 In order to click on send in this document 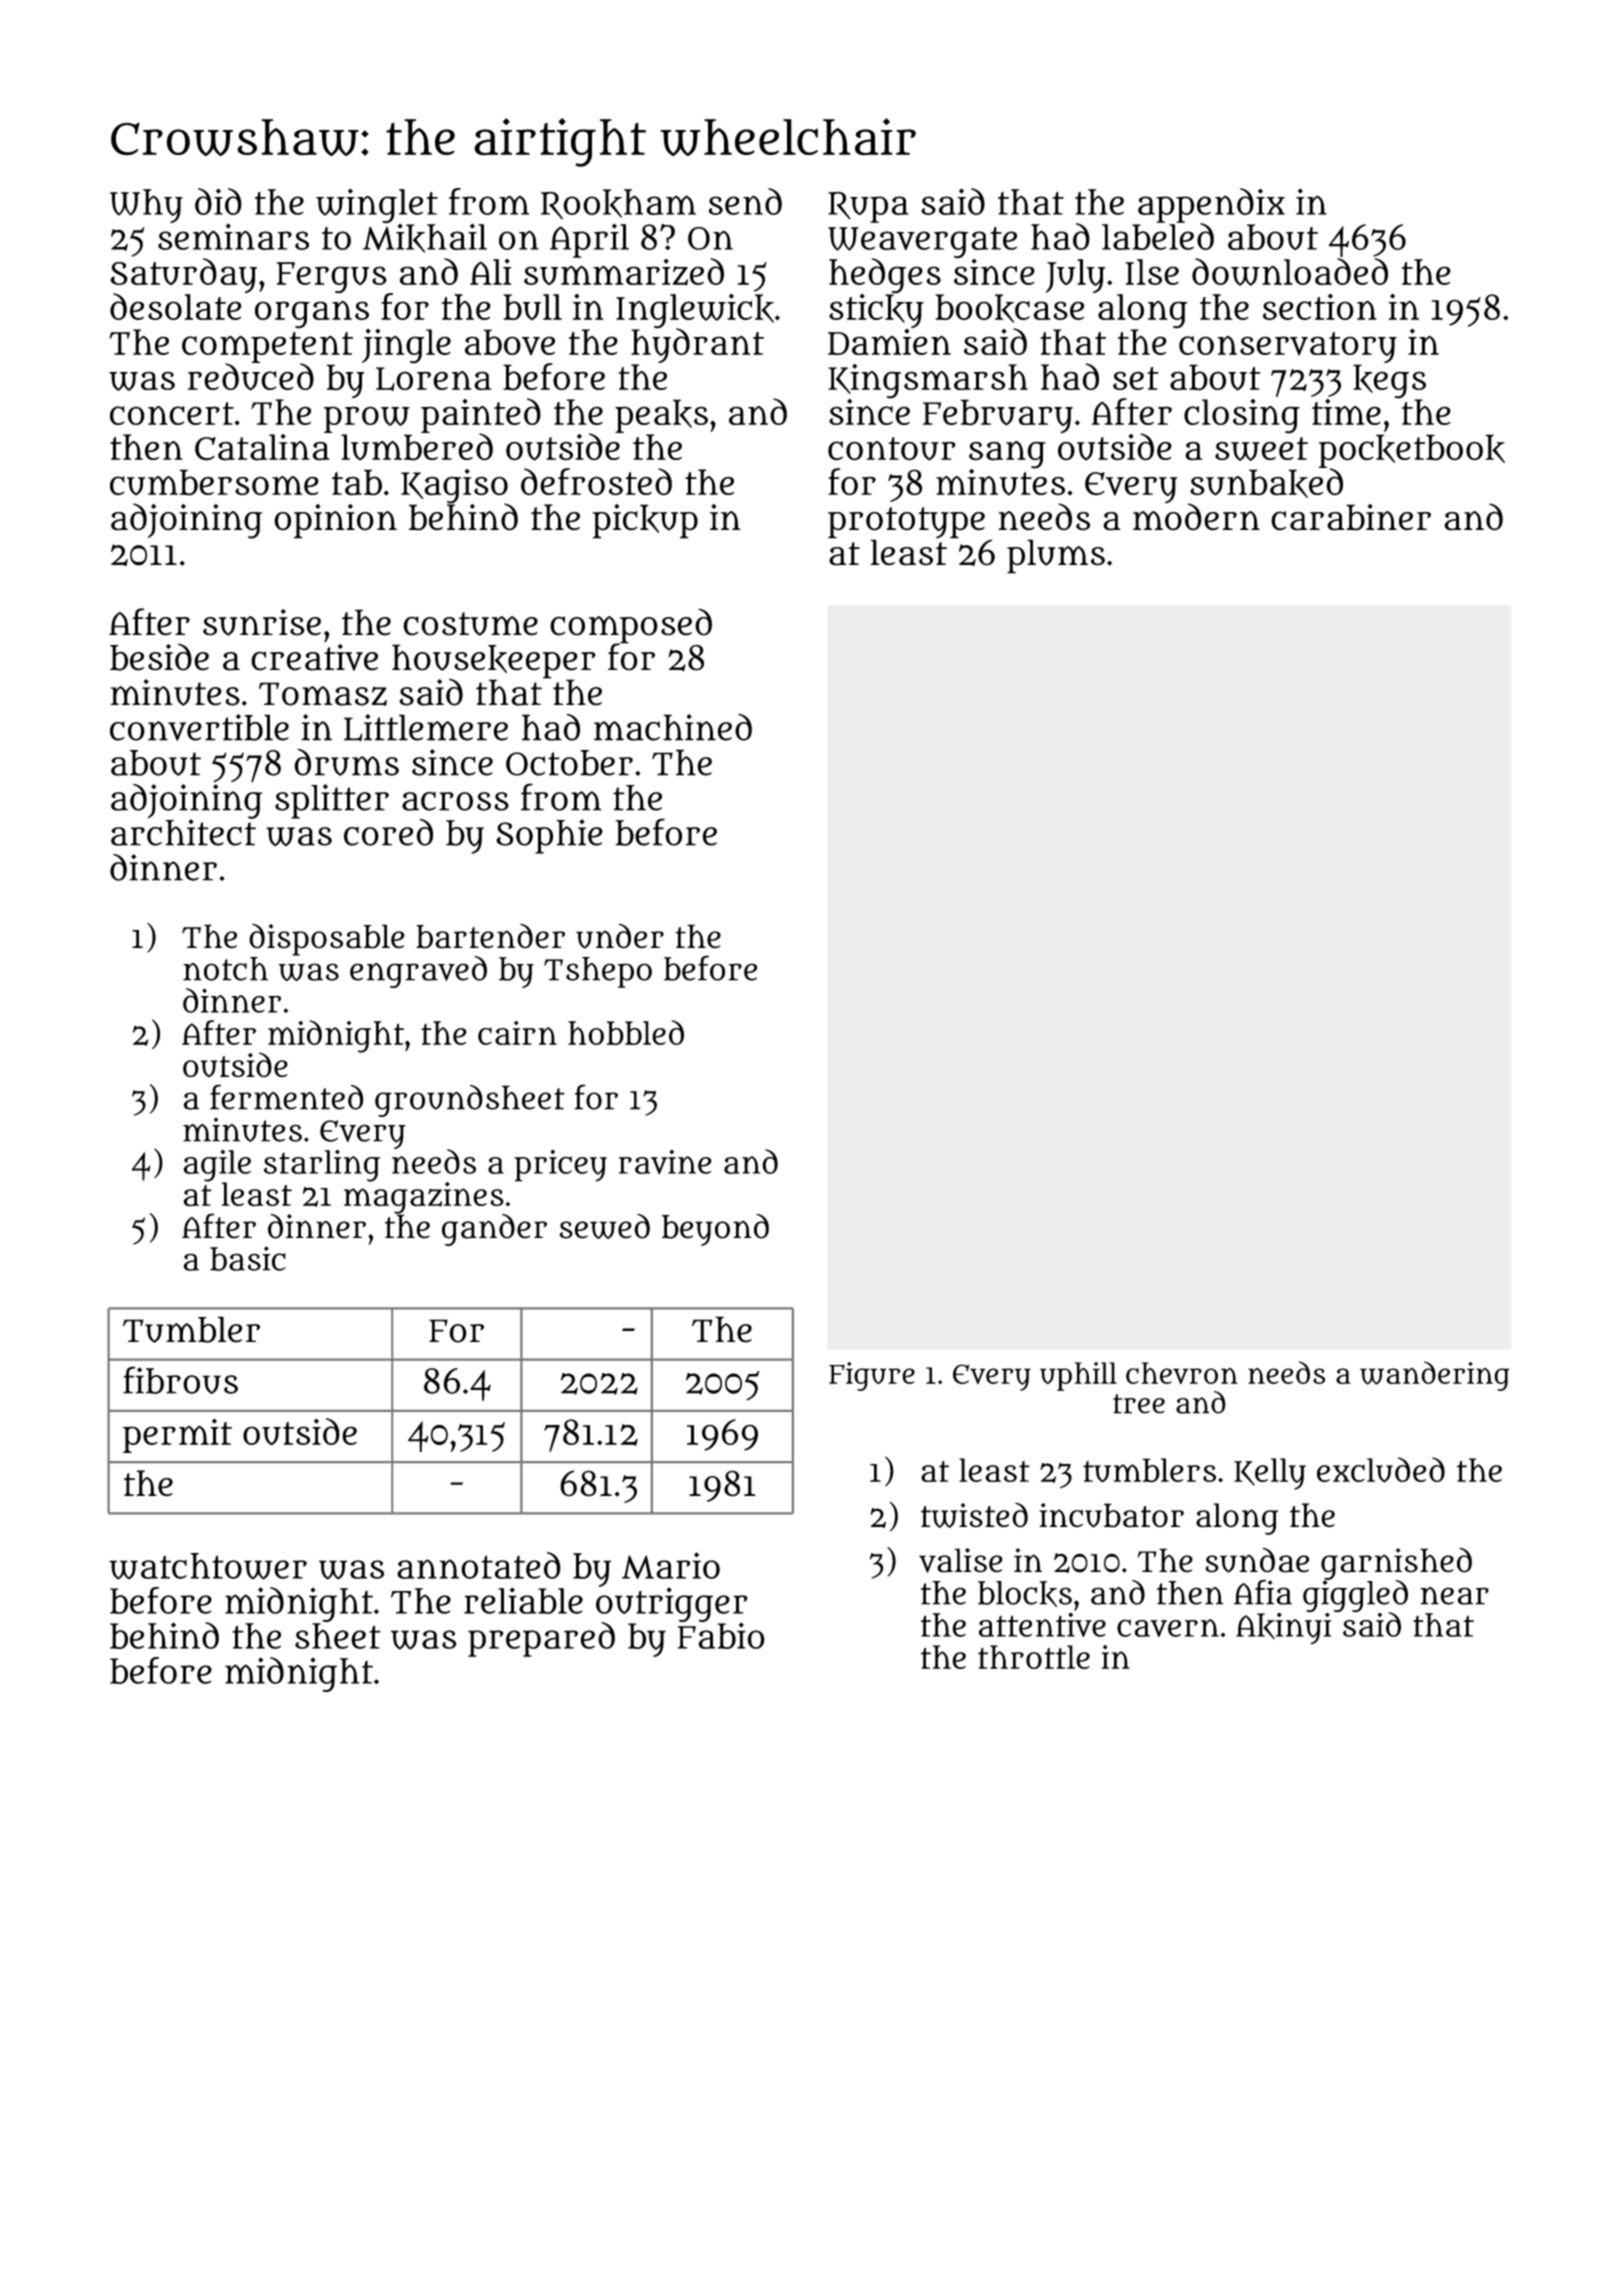, I will do `click(745, 201)`.
